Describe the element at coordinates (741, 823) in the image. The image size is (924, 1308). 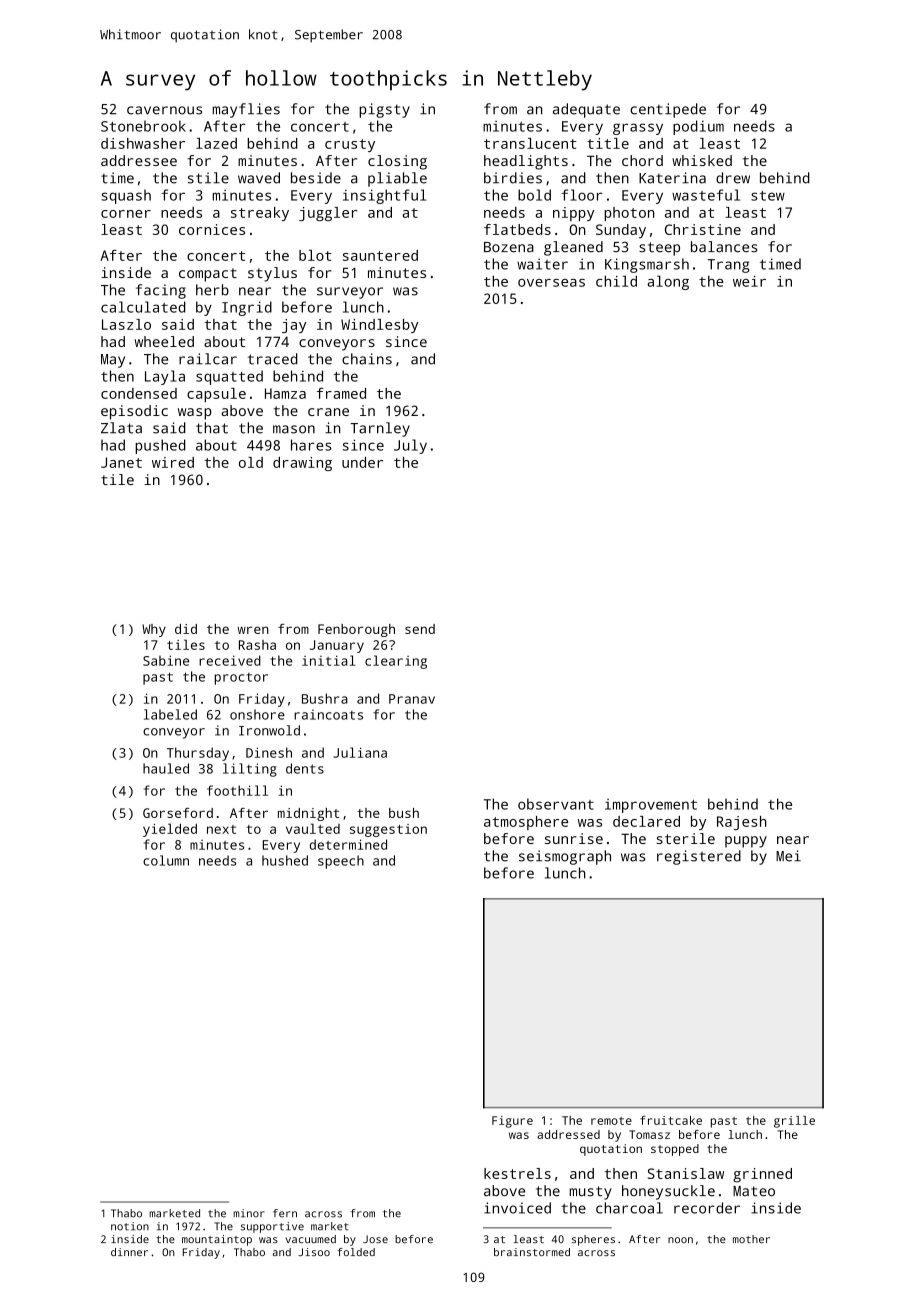
I see `Rajesh` at that location.
